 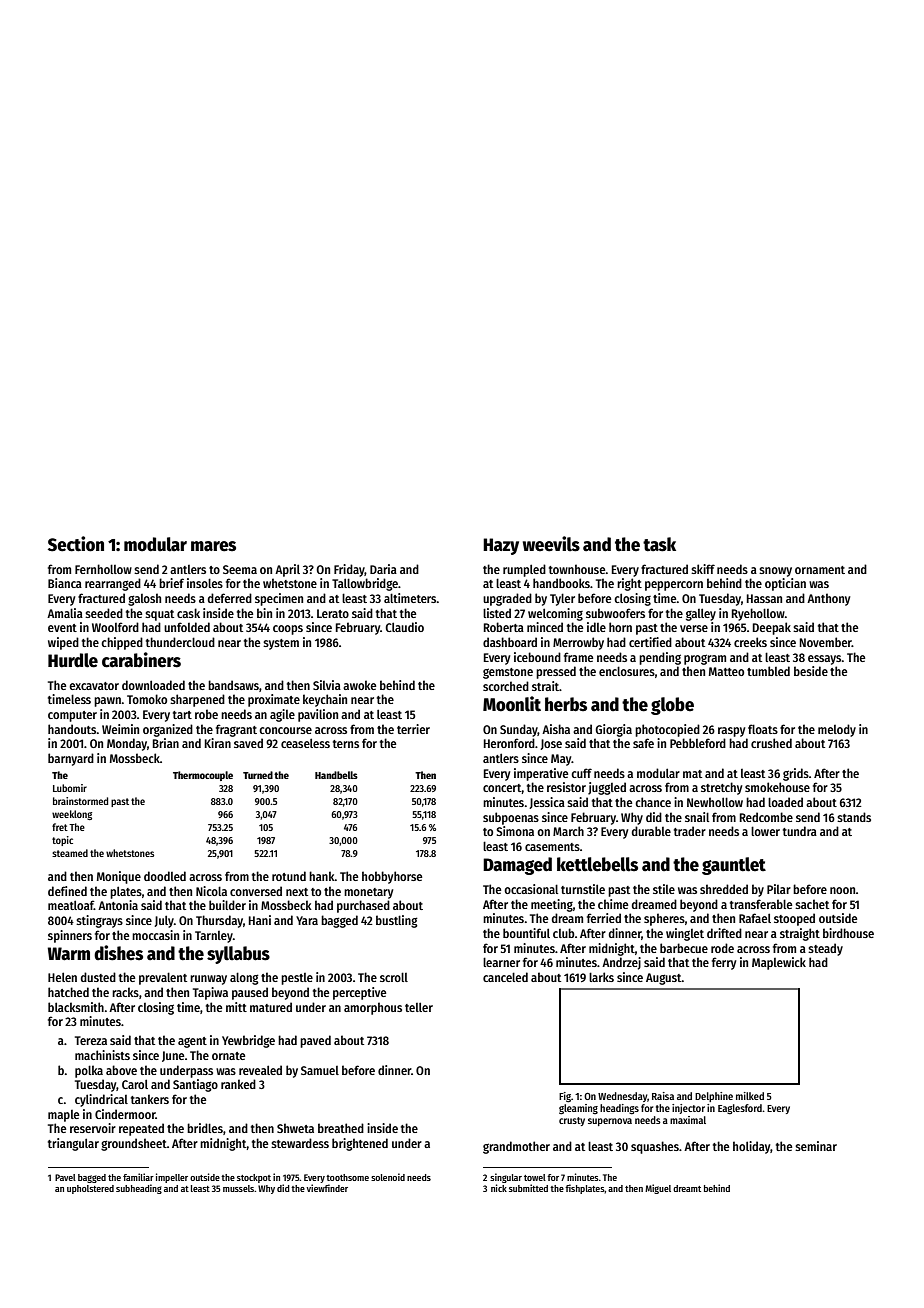 What do you see at coordinates (820, 570) in the page?
I see `ornament` at bounding box center [820, 570].
